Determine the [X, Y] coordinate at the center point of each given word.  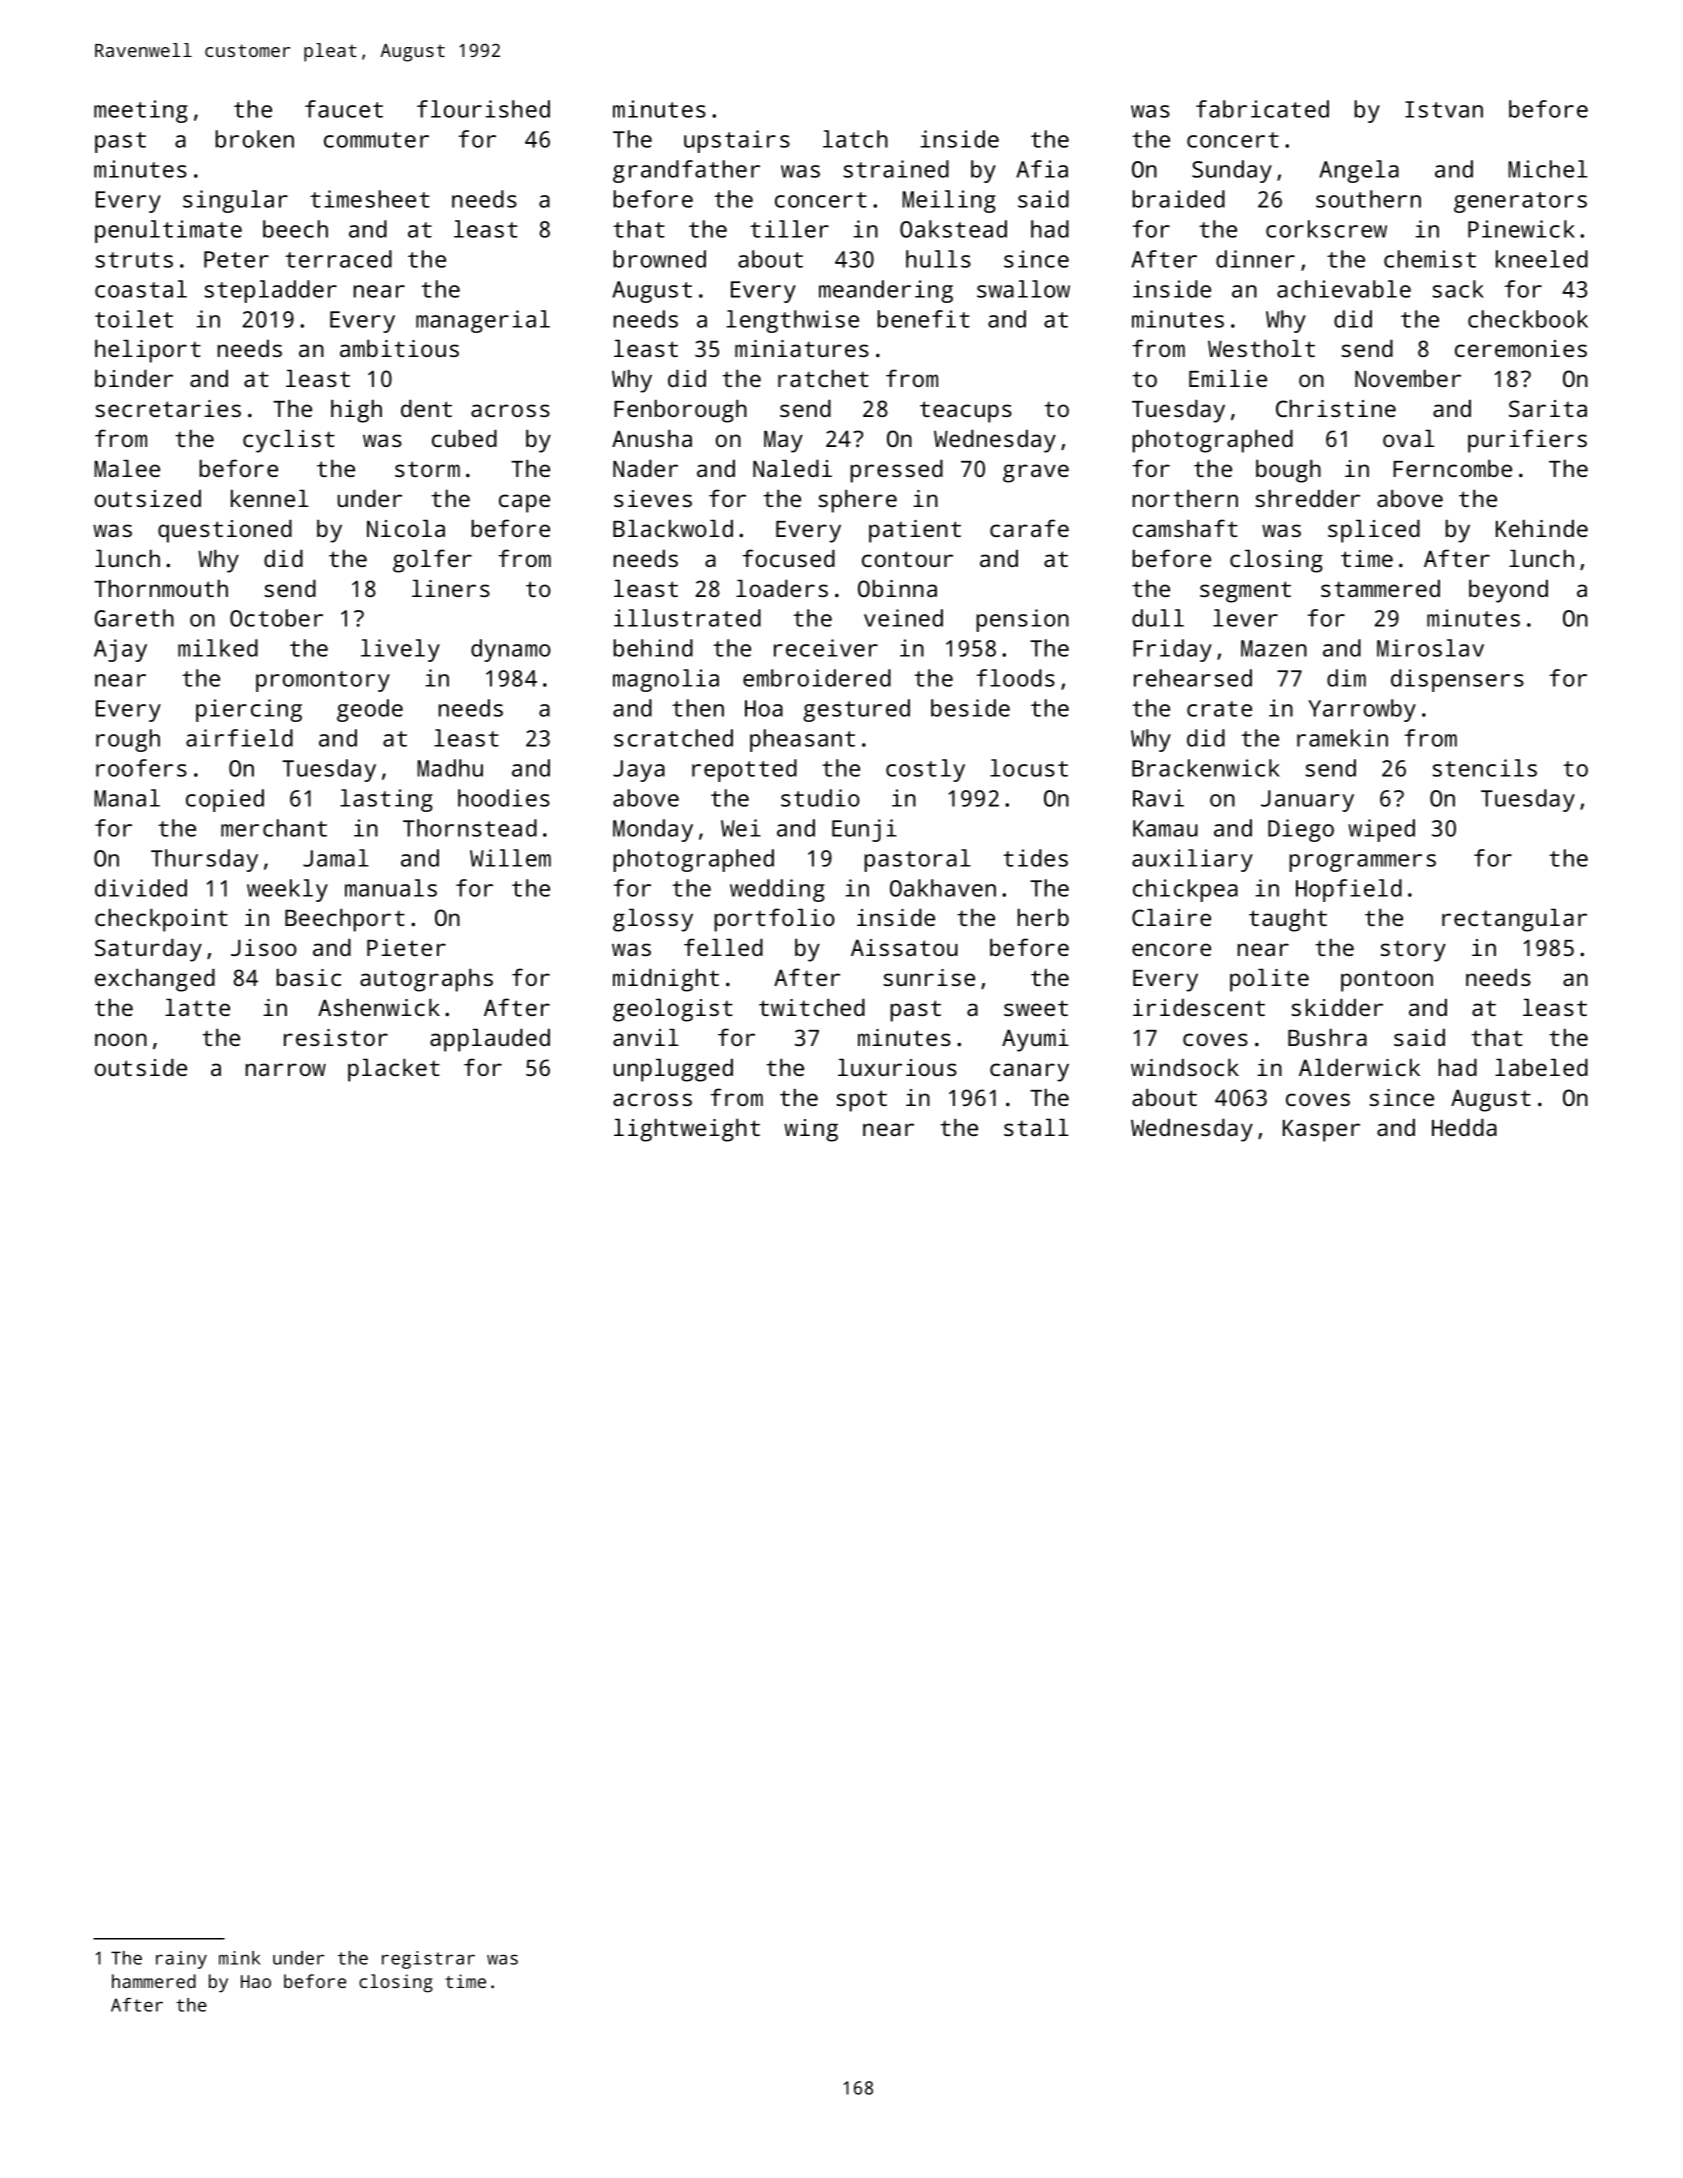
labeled [1541, 1067]
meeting [141, 111]
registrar [428, 1960]
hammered [154, 1981]
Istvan [1444, 109]
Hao [256, 1981]
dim [1346, 678]
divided [141, 888]
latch [855, 139]
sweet [1036, 1008]
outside [141, 1067]
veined [903, 618]
